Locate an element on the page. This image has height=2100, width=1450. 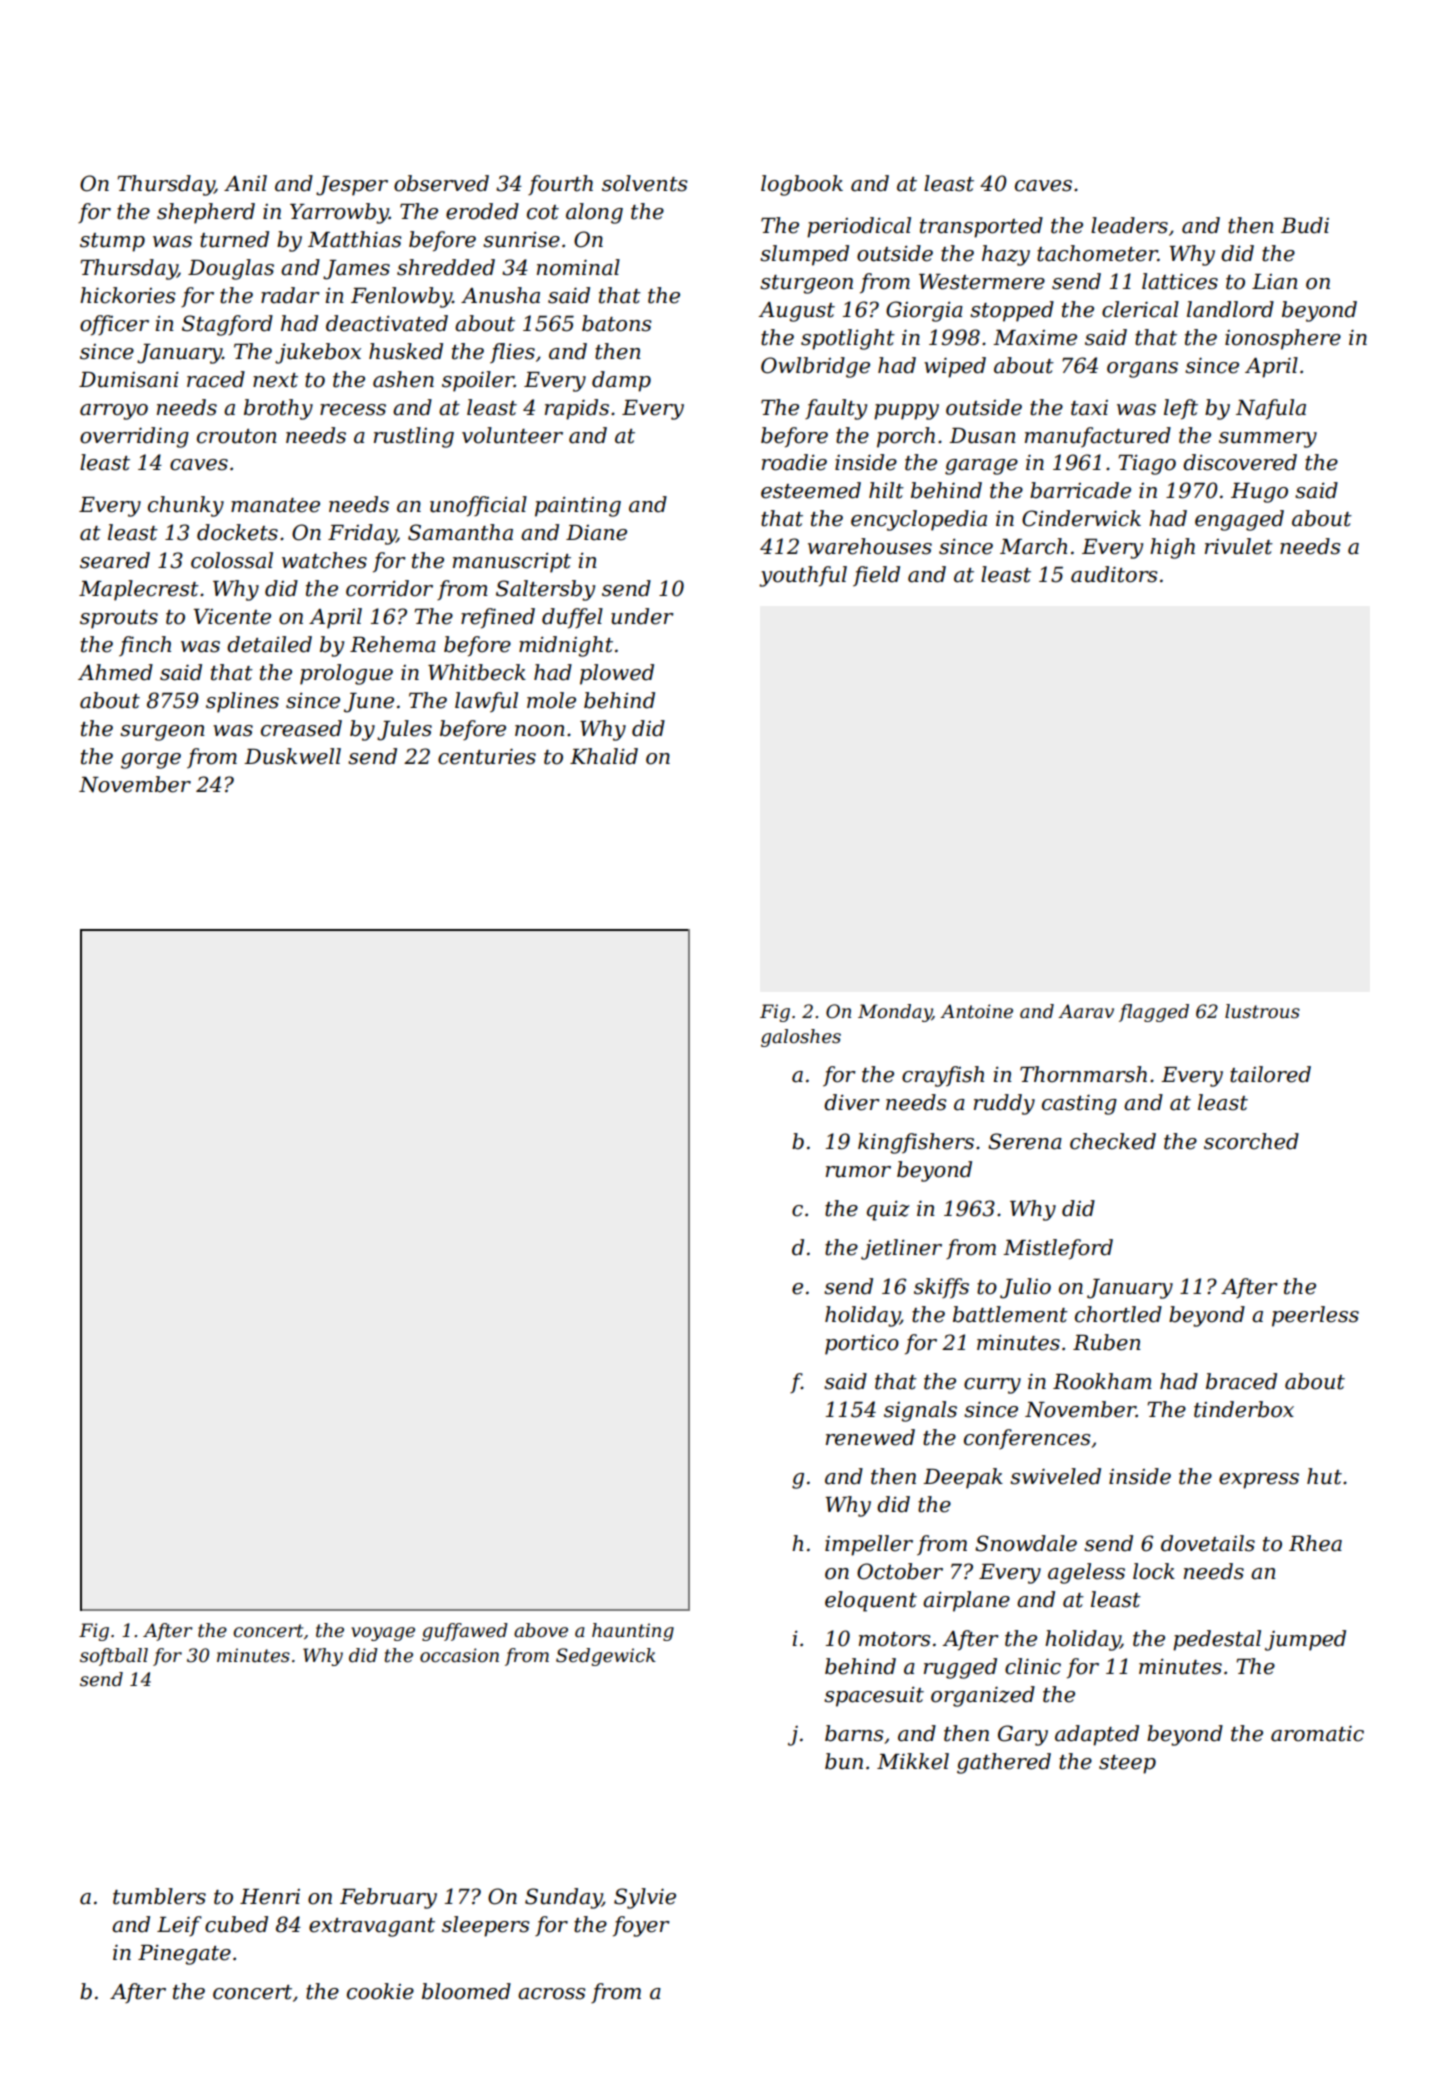
Aarav is located at coordinates (1086, 1011).
